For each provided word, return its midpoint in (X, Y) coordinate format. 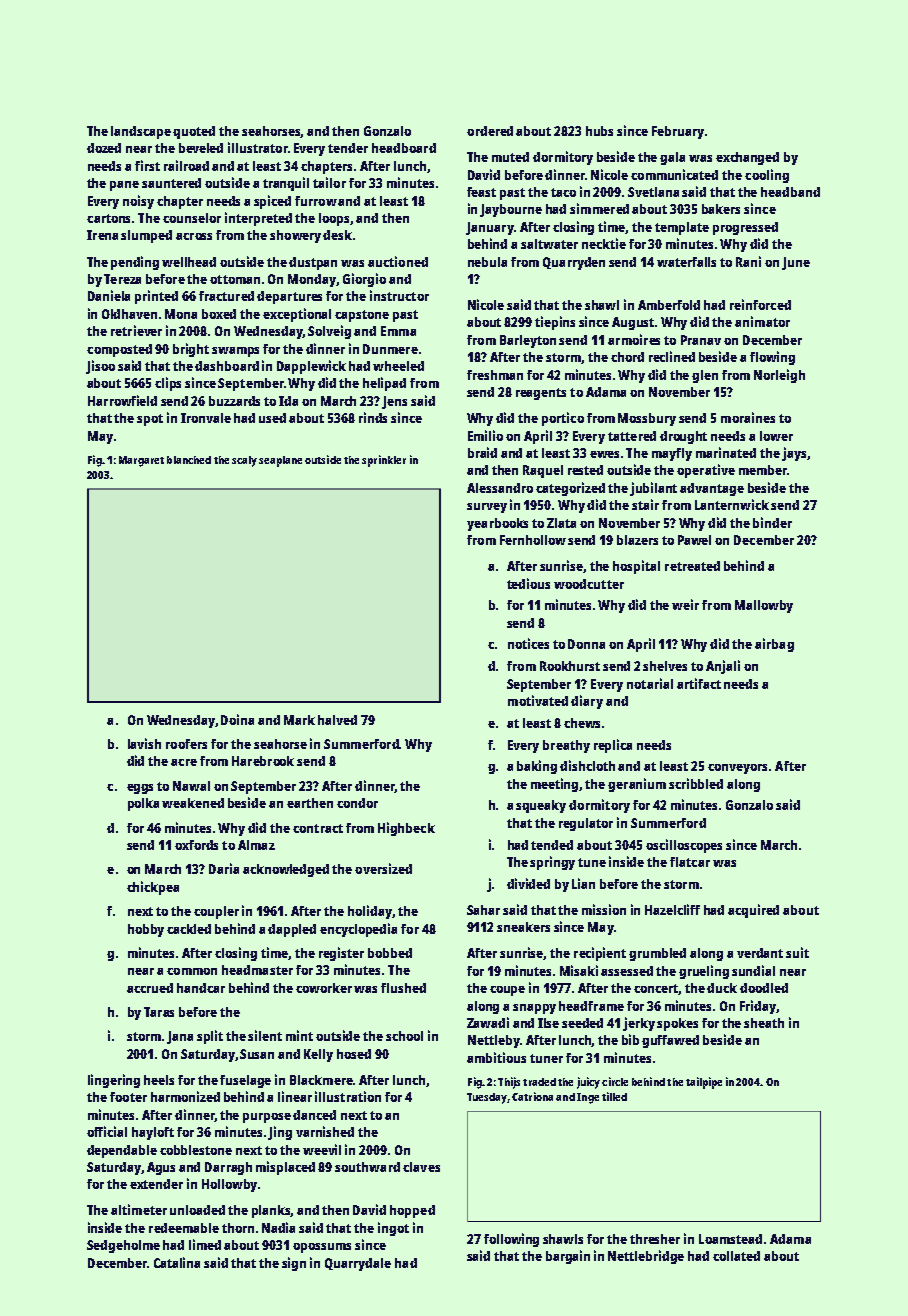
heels (159, 1080)
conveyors (737, 769)
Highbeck (406, 829)
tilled (614, 1096)
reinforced (760, 304)
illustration (348, 1096)
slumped (146, 236)
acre (184, 762)
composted (119, 350)
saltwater (549, 244)
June (796, 263)
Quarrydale (358, 1264)
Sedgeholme (123, 1246)
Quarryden (574, 263)
